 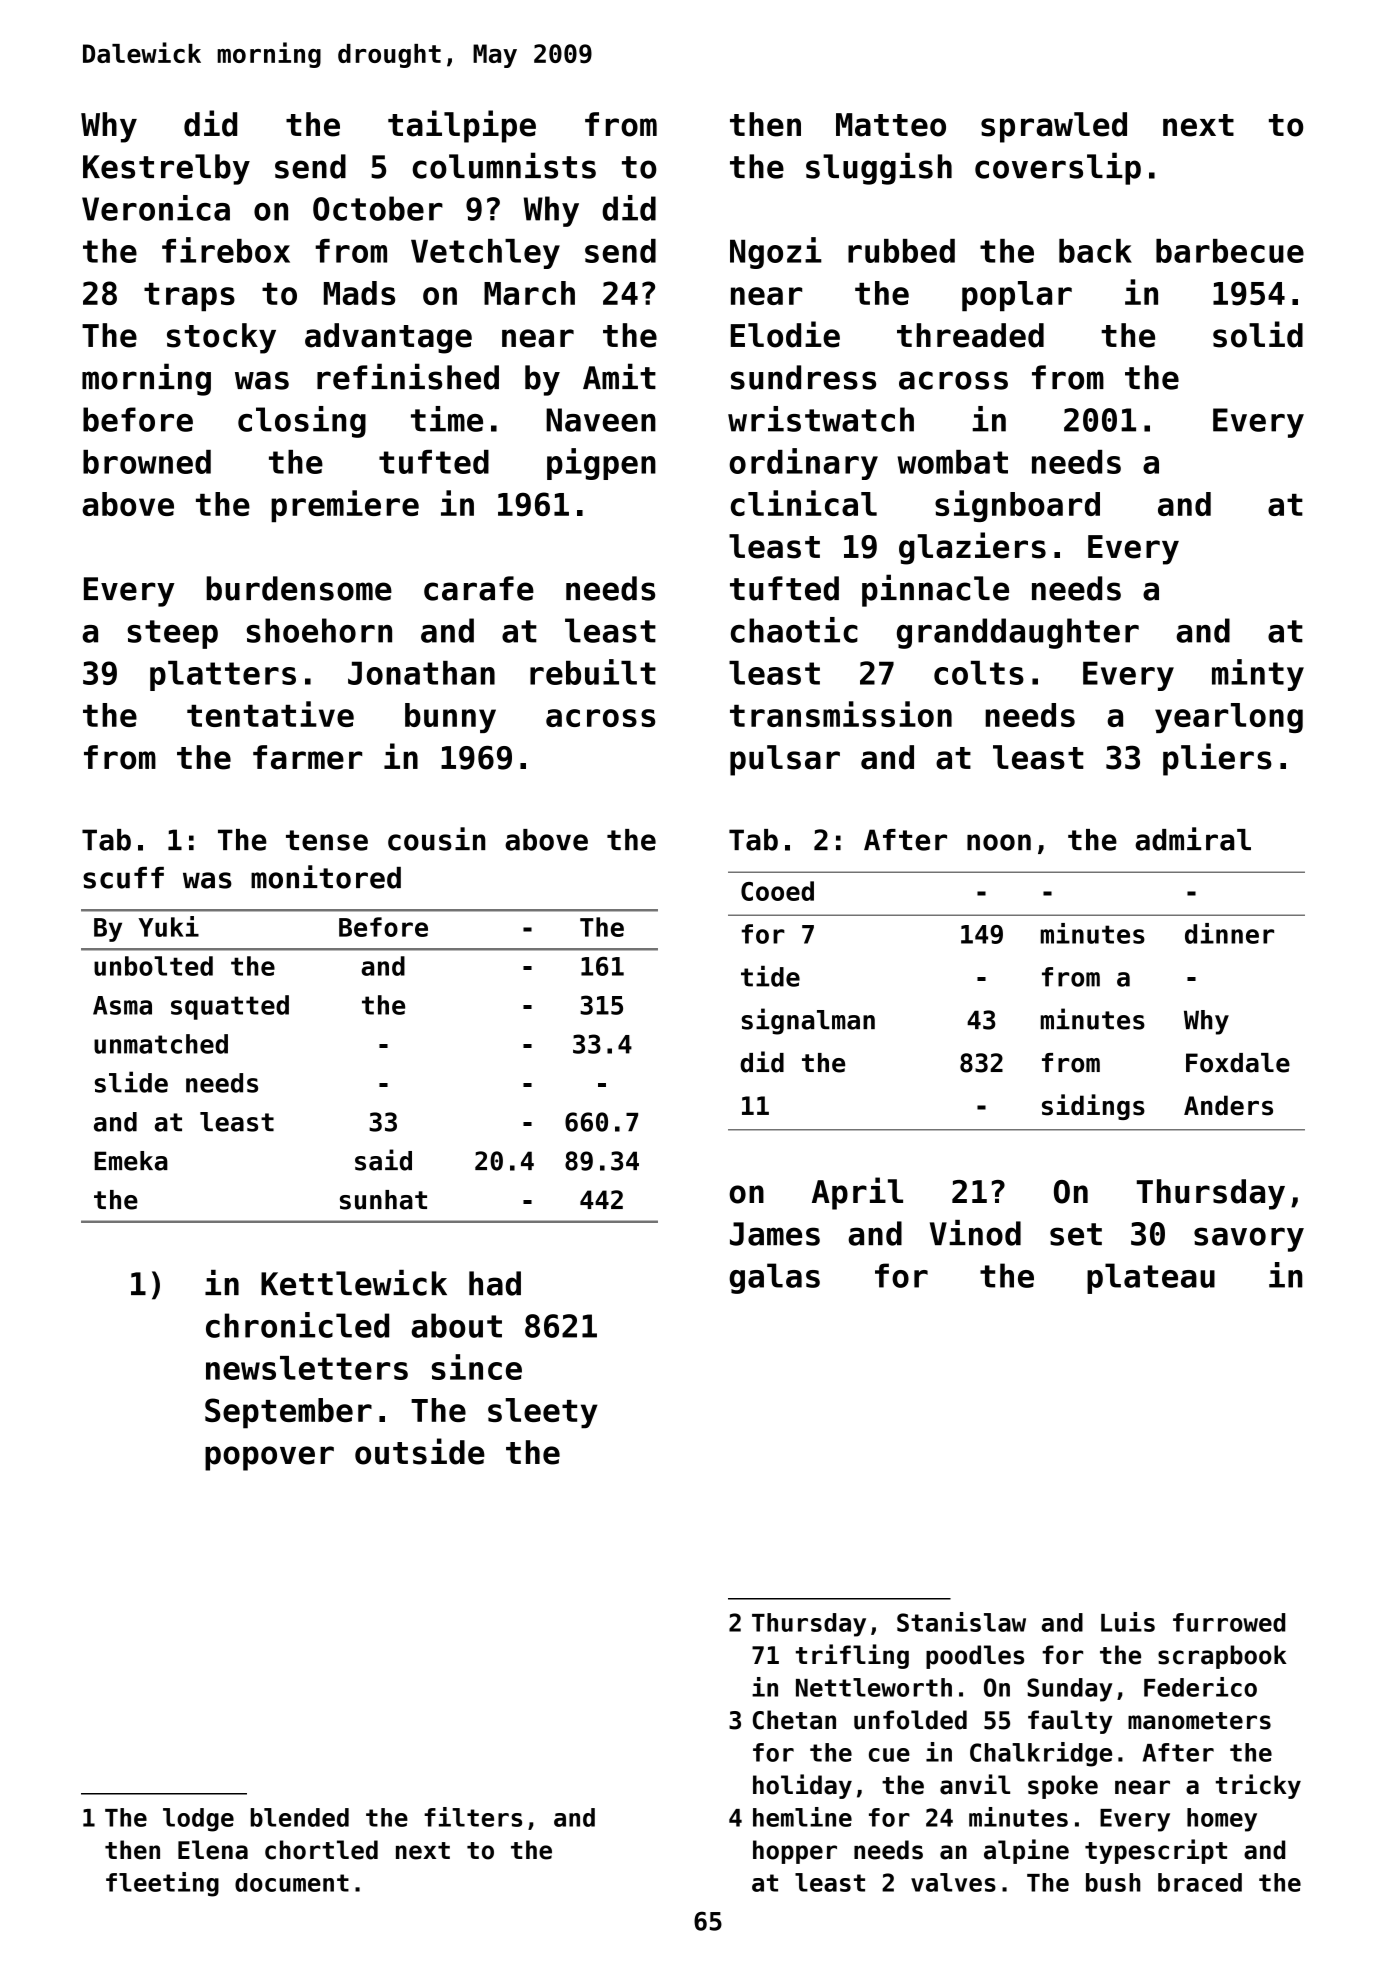 What do you see at coordinates (462, 126) in the document?
I see `tailpipe` at bounding box center [462, 126].
